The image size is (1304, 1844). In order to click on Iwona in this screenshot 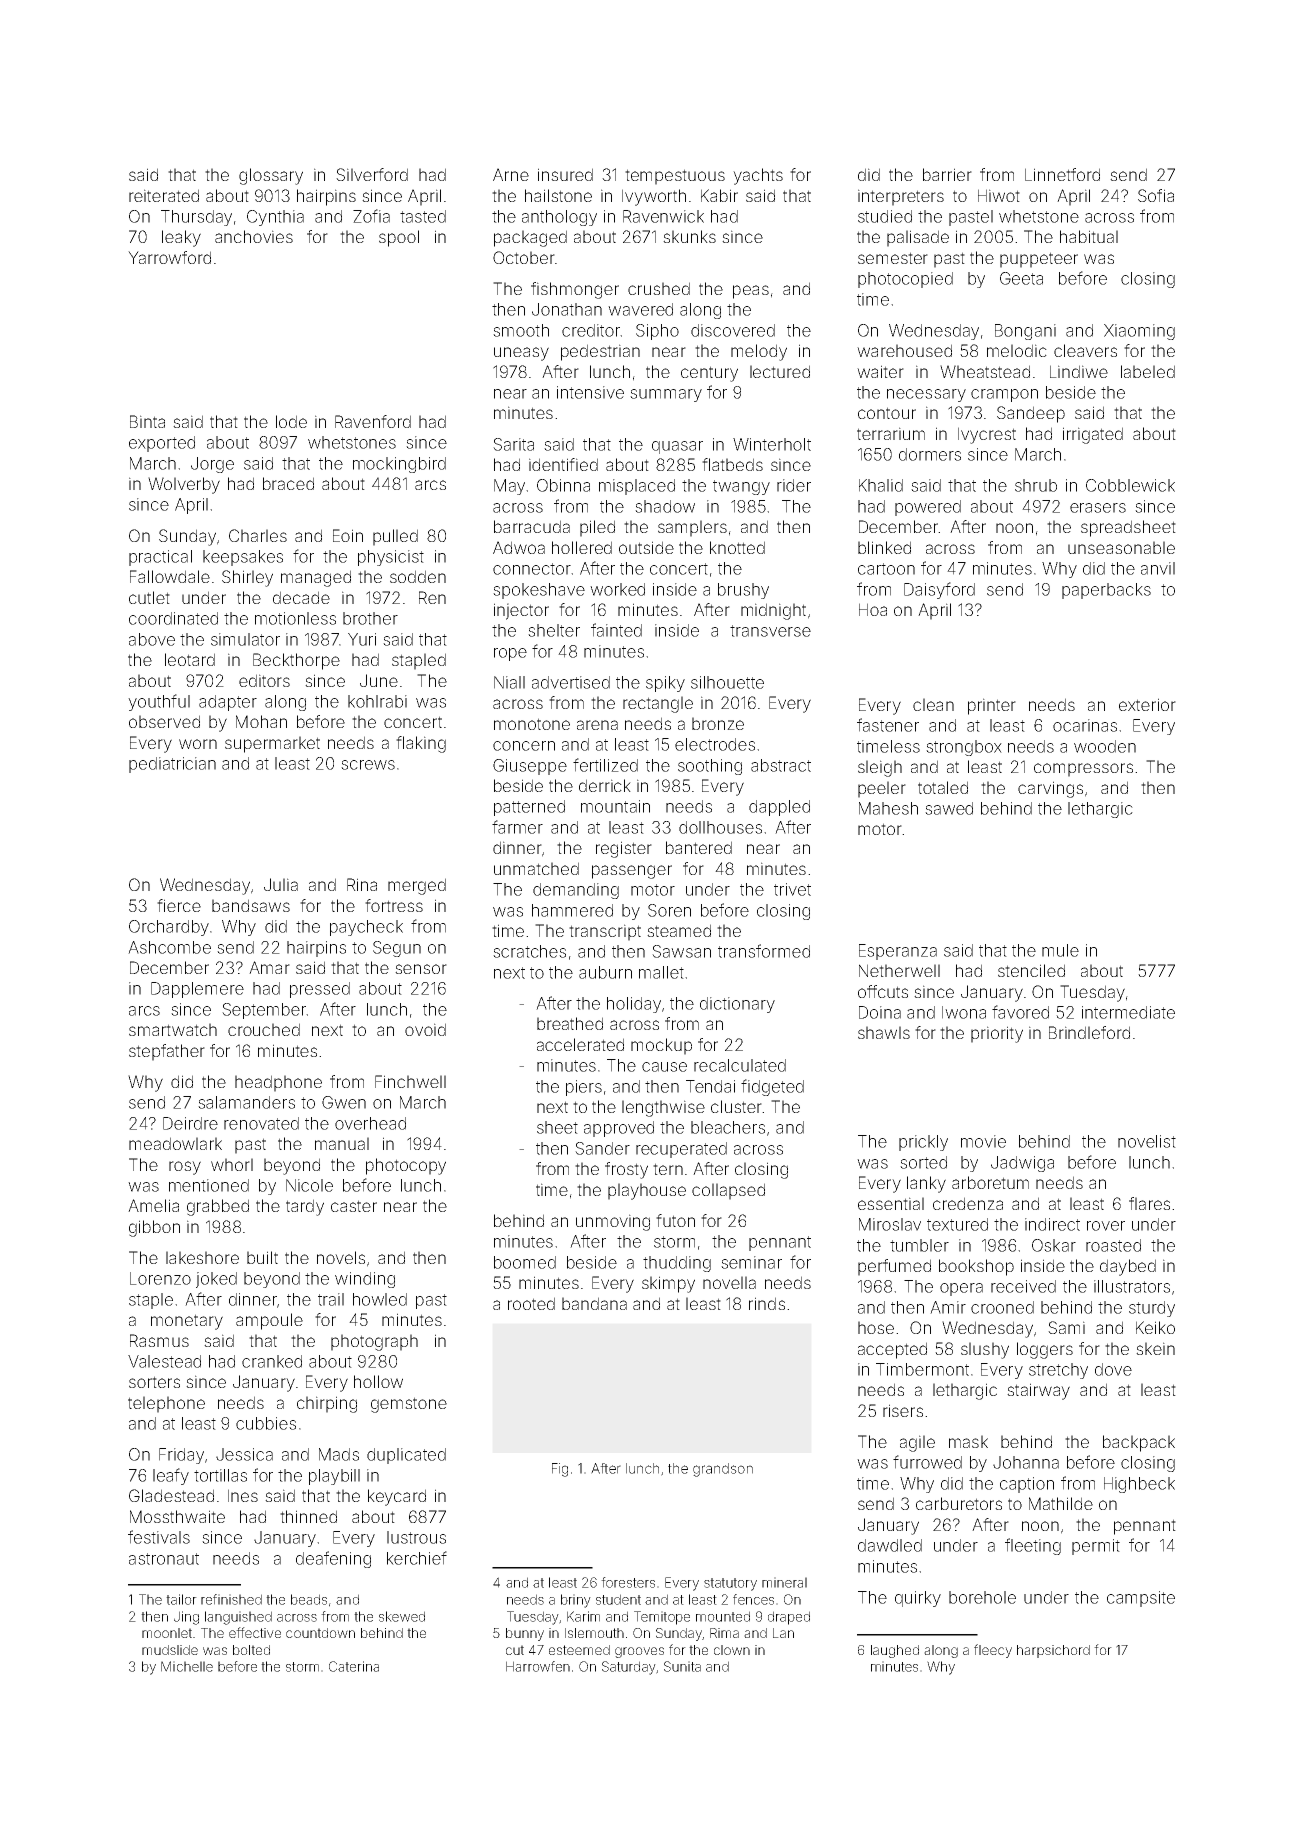, I will do `click(964, 1012)`.
